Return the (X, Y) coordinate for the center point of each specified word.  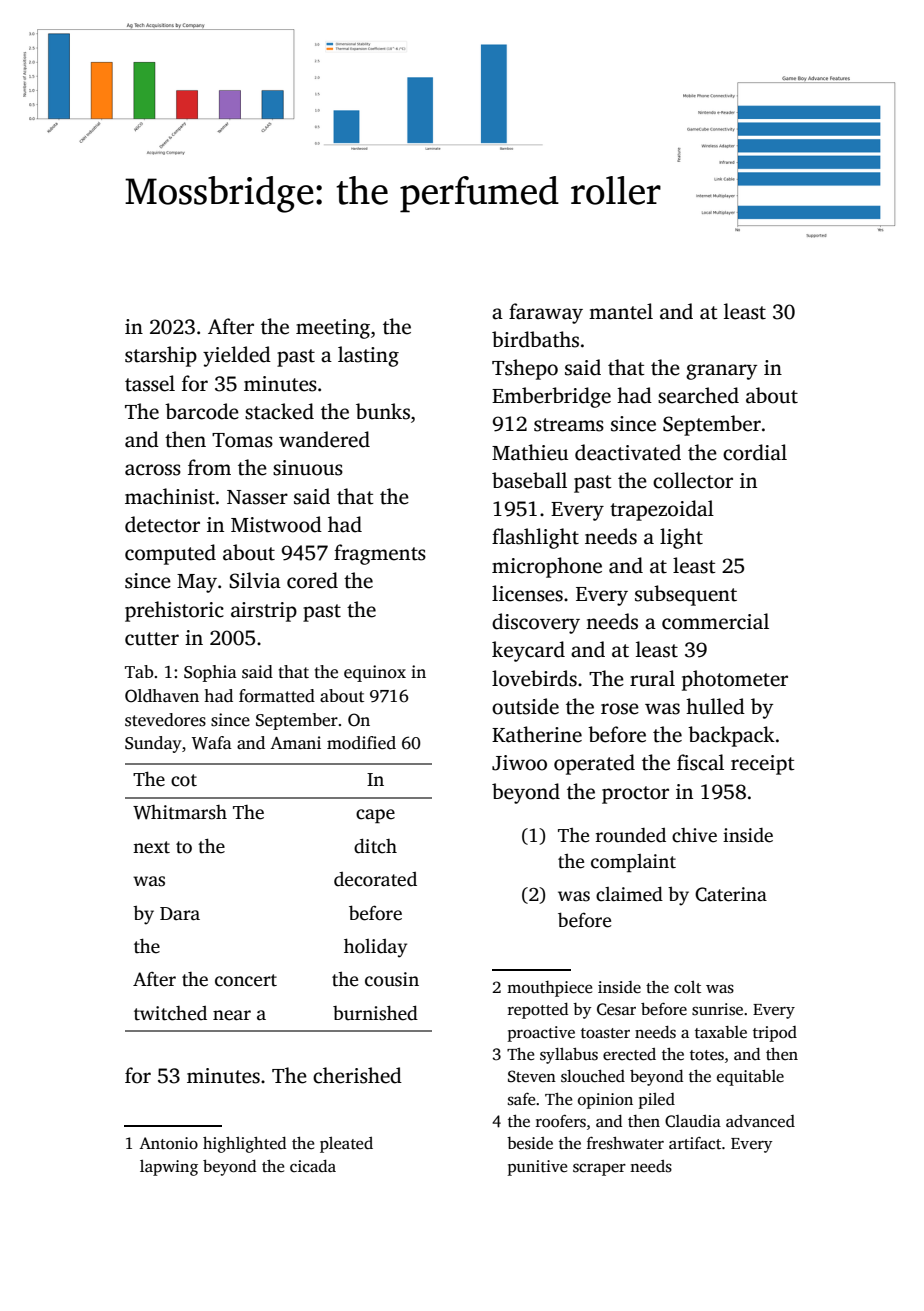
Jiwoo (519, 763)
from (209, 467)
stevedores (165, 720)
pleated (346, 1145)
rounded (631, 835)
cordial (755, 452)
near (232, 1015)
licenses (527, 593)
